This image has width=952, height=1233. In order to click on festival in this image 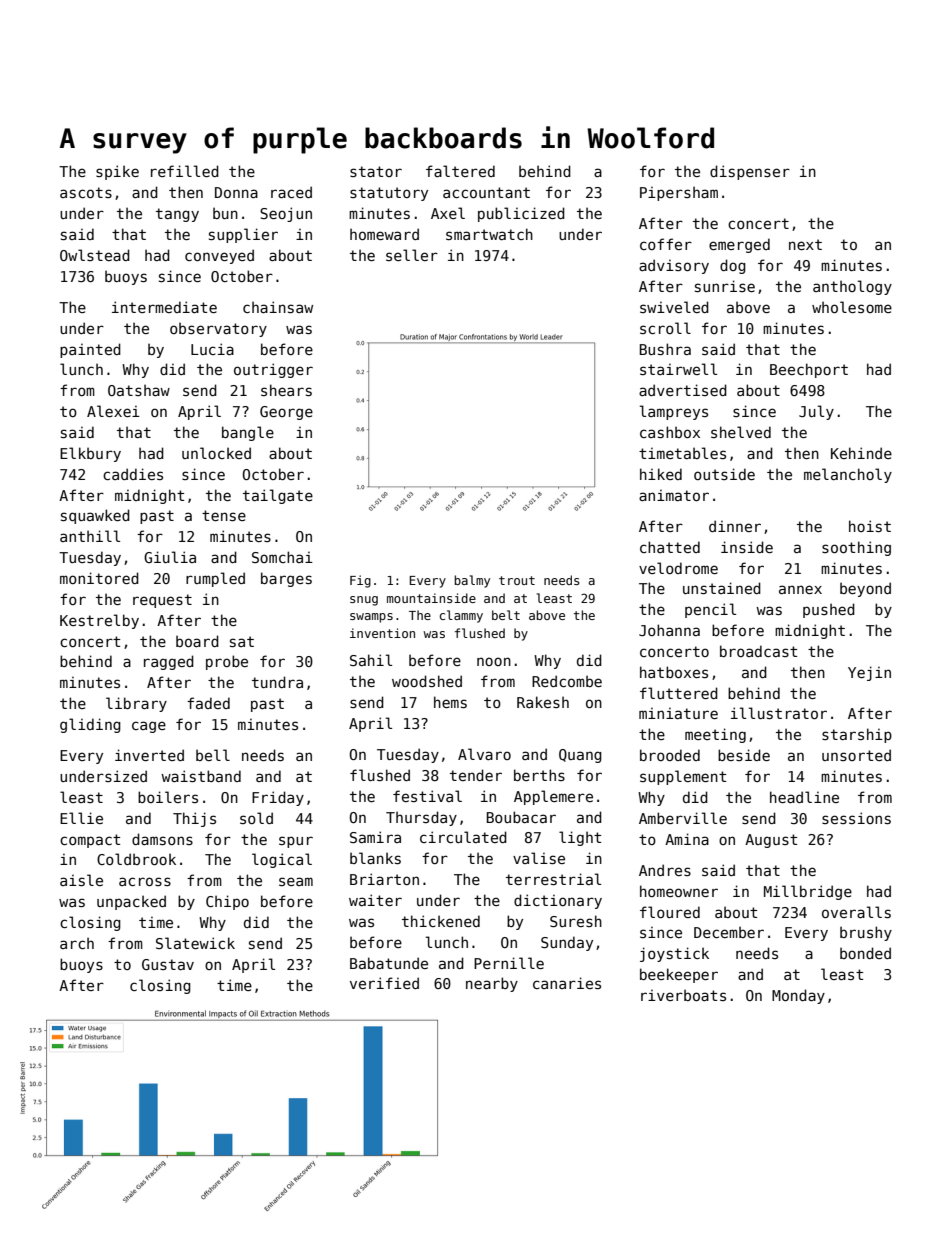, I will do `click(427, 796)`.
